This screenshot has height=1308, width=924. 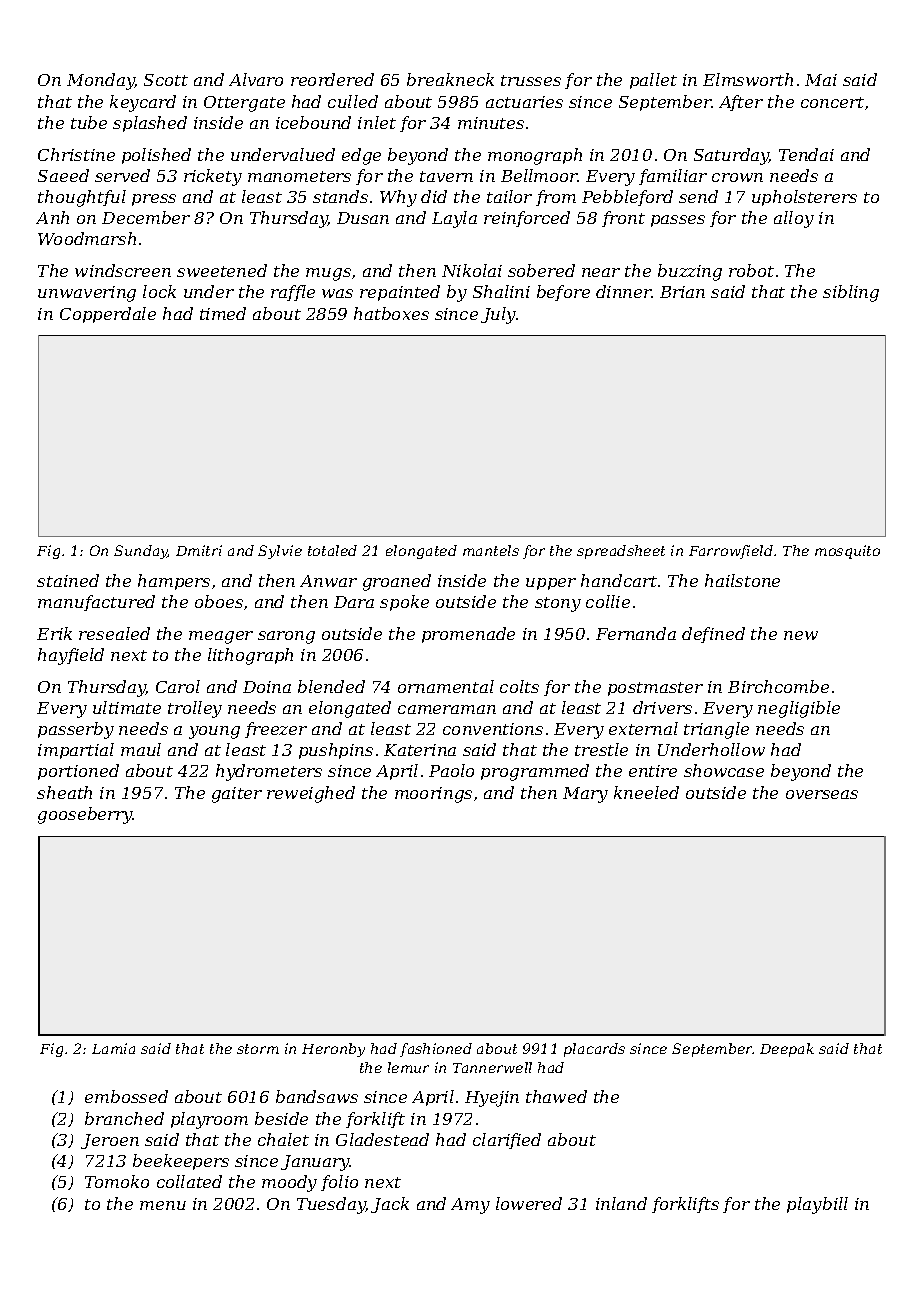 I want to click on placards, so click(x=594, y=1050).
